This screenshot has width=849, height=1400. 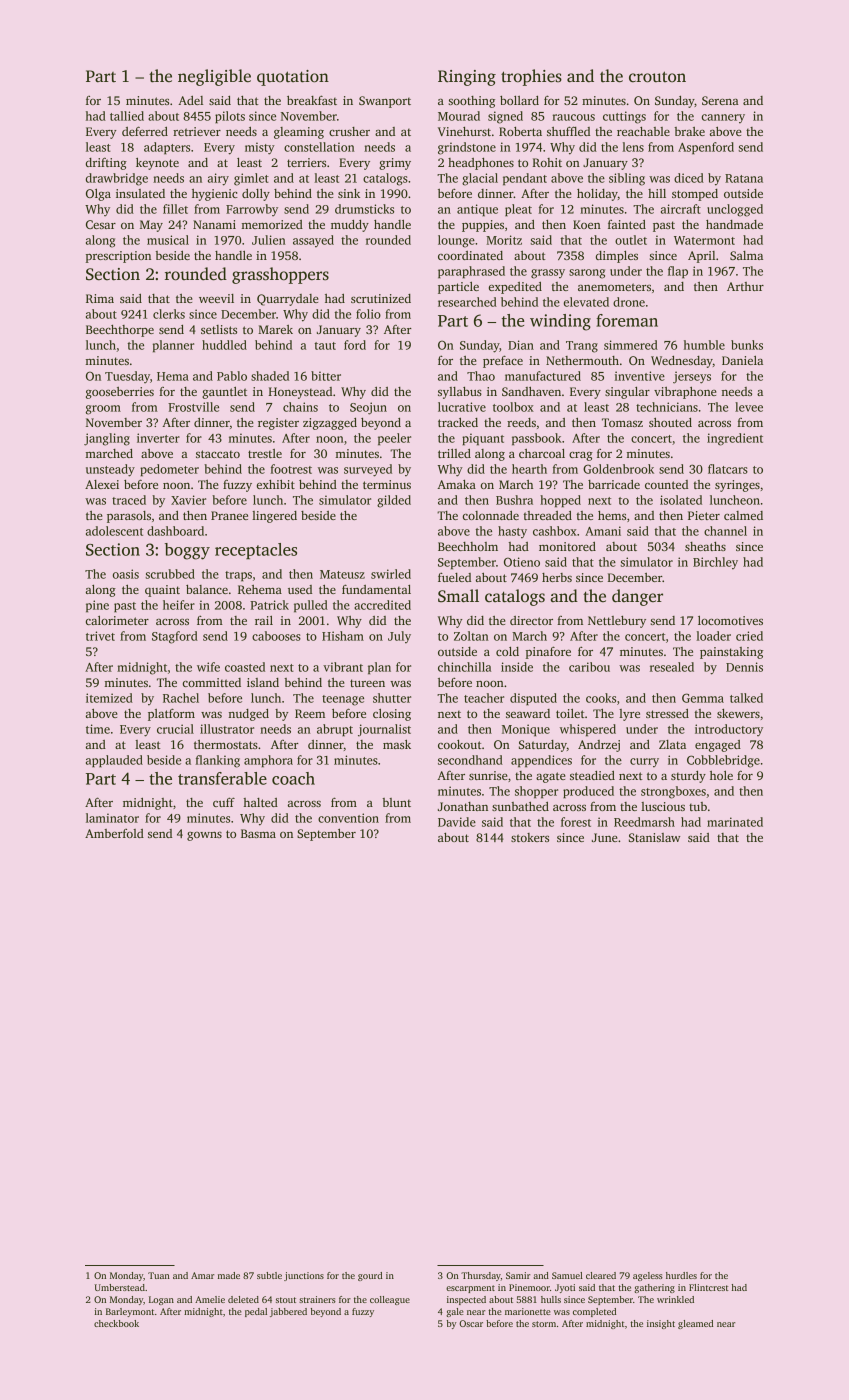 What do you see at coordinates (98, 195) in the screenshot?
I see `Olga` at bounding box center [98, 195].
